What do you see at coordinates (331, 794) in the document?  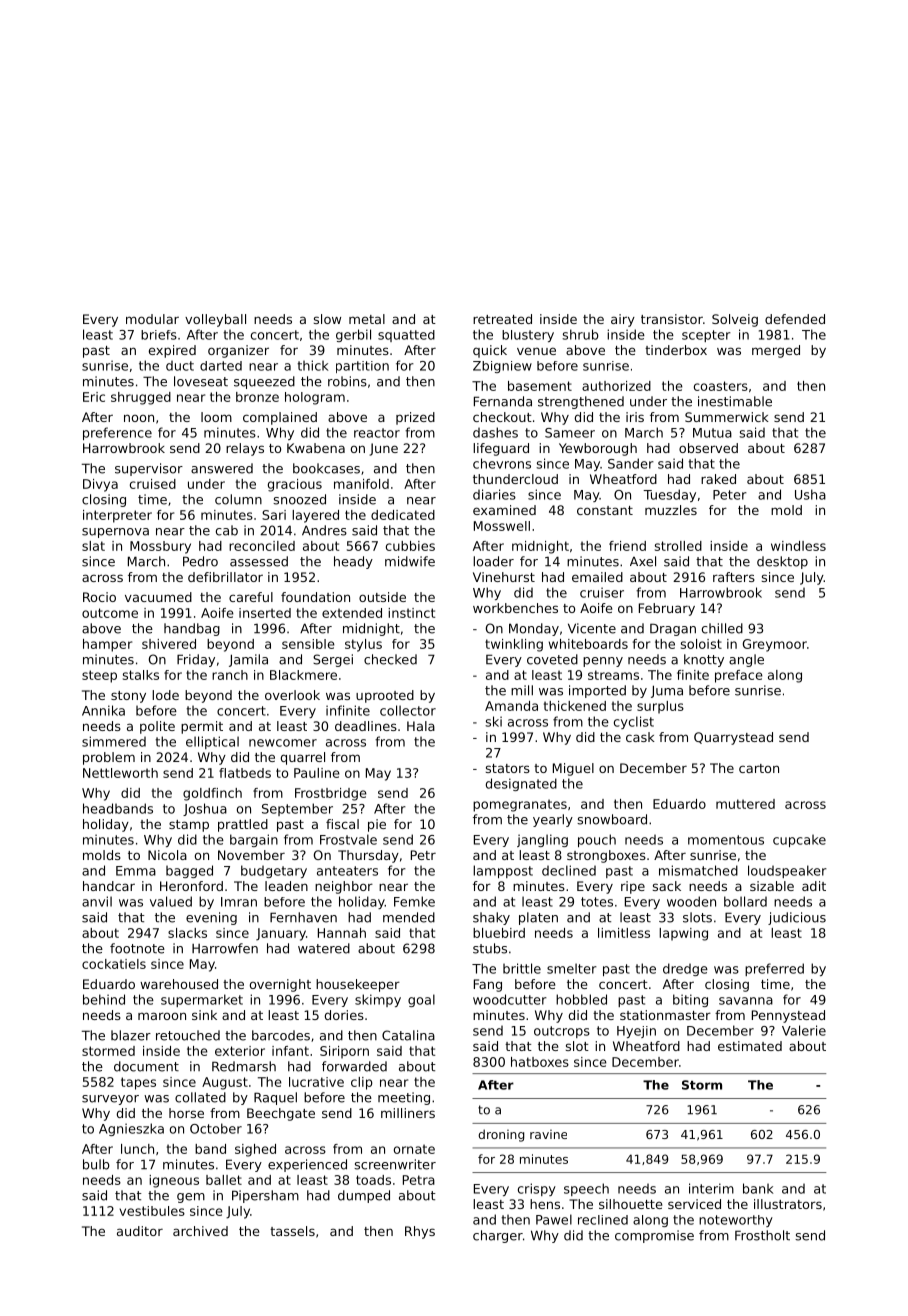 I see `Frostbridge` at bounding box center [331, 794].
